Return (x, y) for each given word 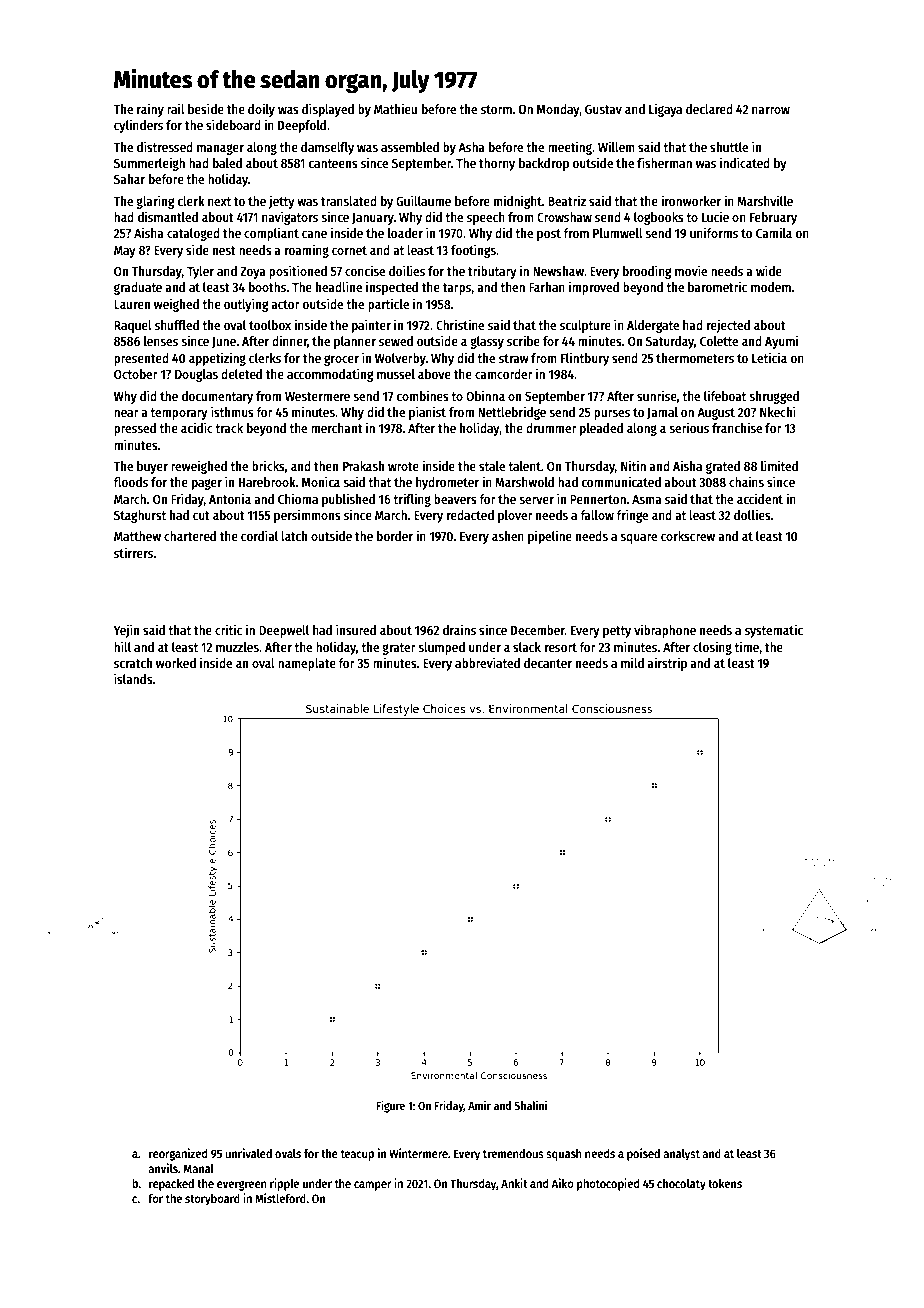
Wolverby (400, 359)
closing (712, 648)
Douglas (196, 375)
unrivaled (248, 1153)
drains (459, 629)
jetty (282, 202)
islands (133, 678)
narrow (771, 110)
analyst (681, 1155)
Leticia (769, 357)
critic (228, 629)
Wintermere (418, 1153)
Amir (479, 1105)
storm (496, 109)
